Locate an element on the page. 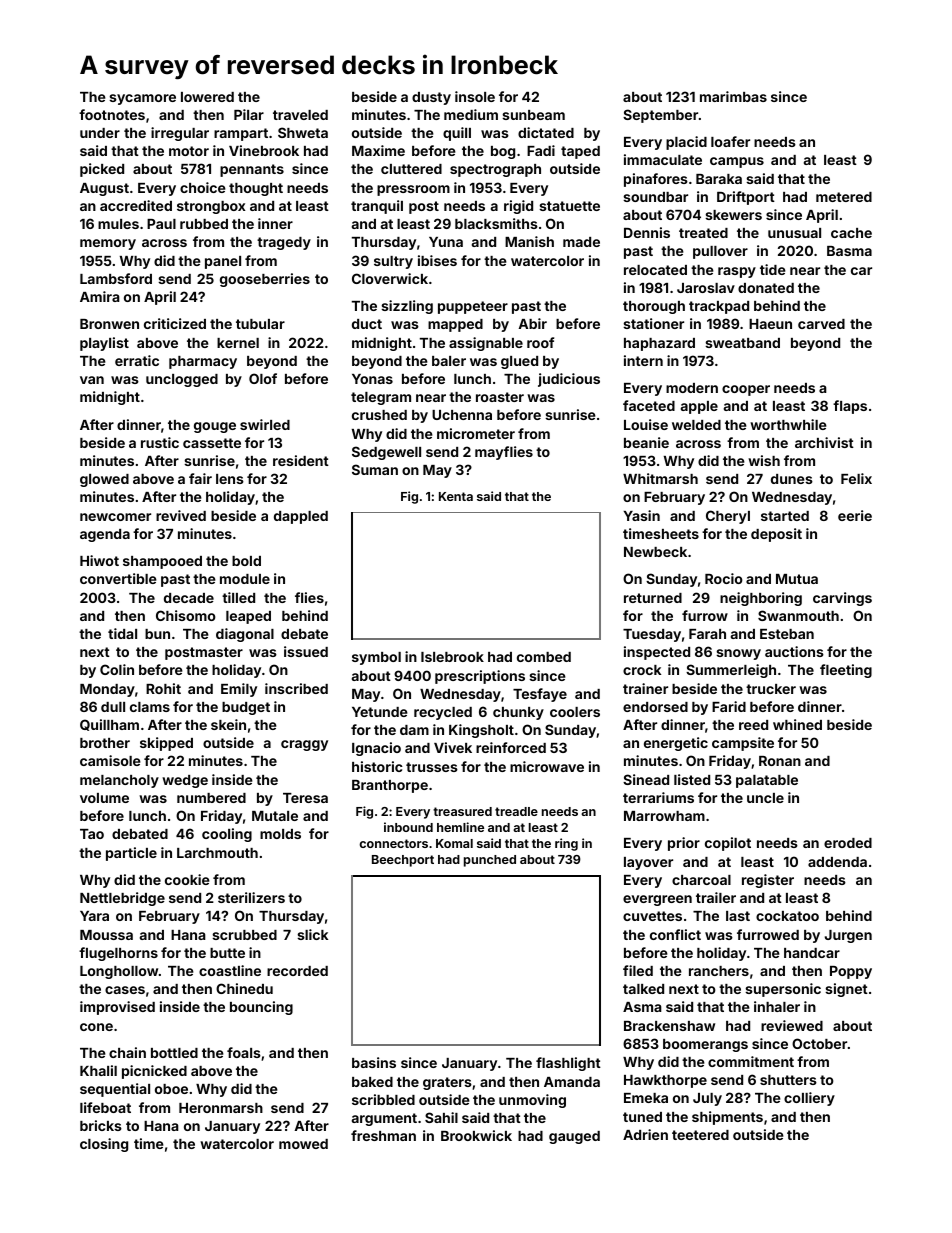 This image has width=952, height=1233. rigid is located at coordinates (518, 207).
